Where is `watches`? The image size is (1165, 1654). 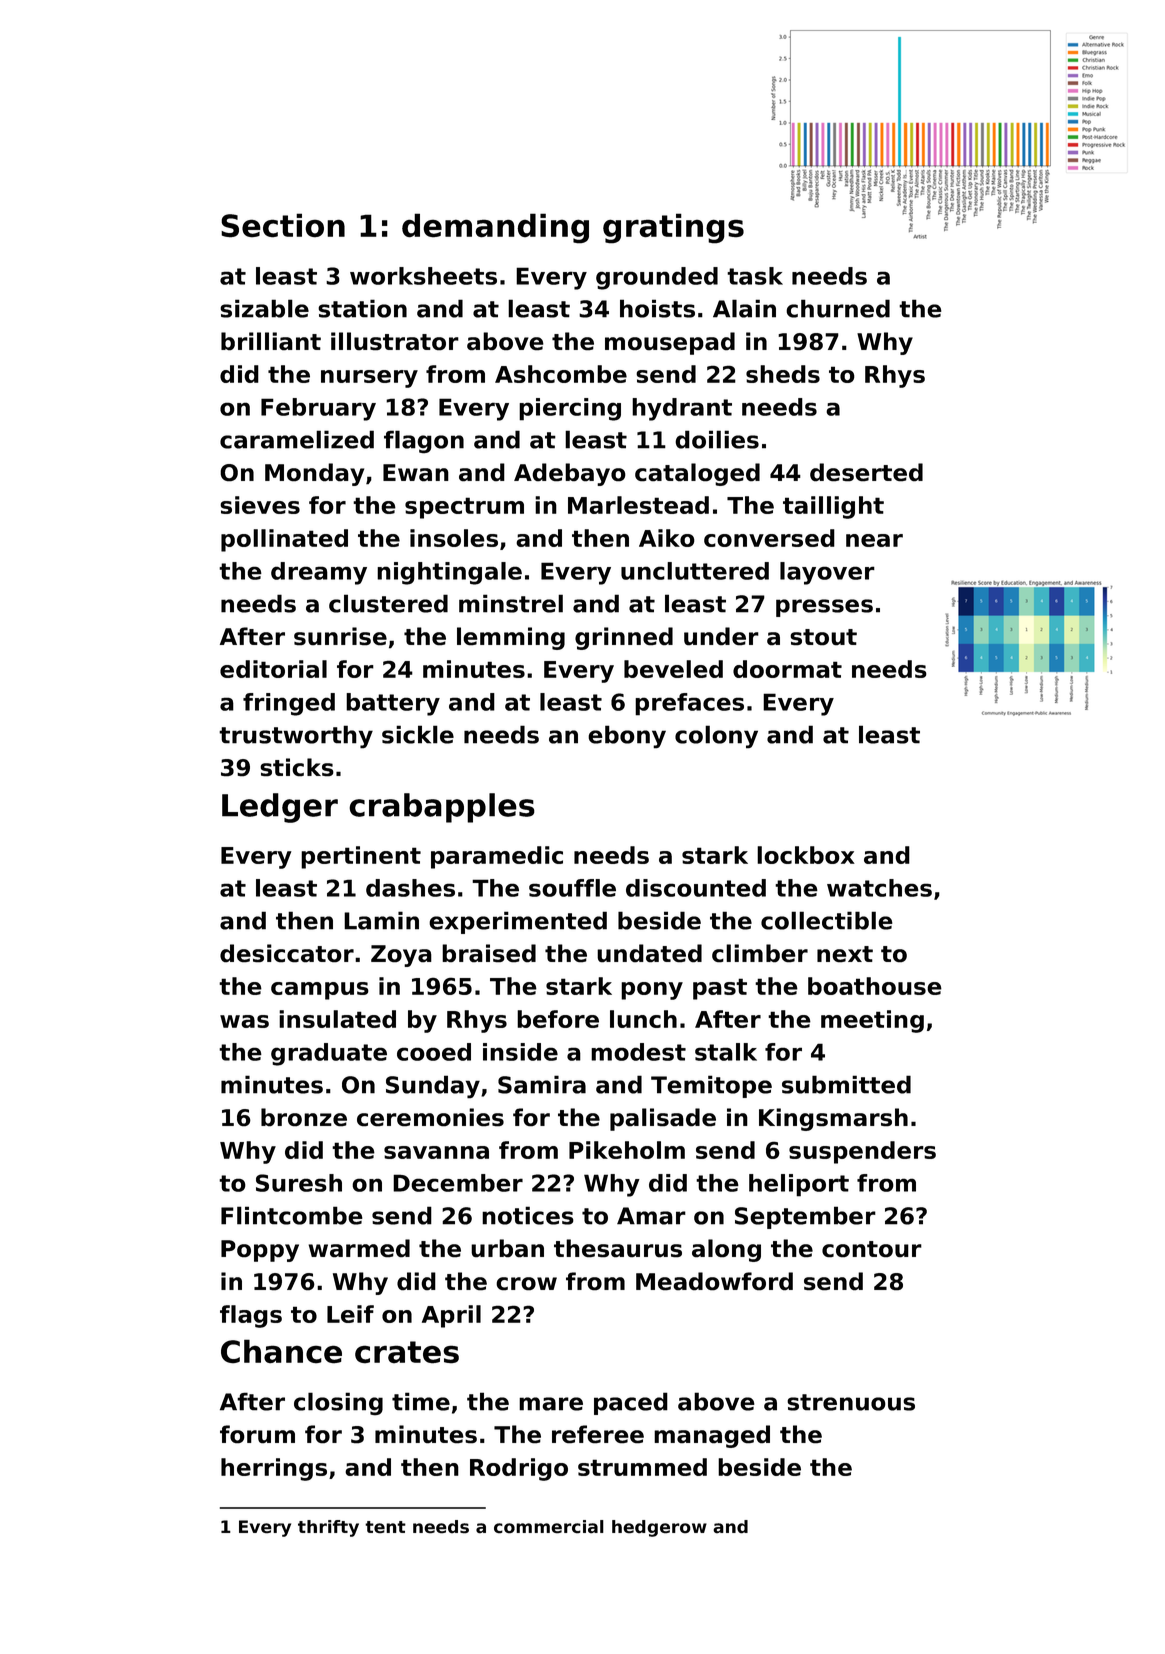 watches is located at coordinates (879, 888).
